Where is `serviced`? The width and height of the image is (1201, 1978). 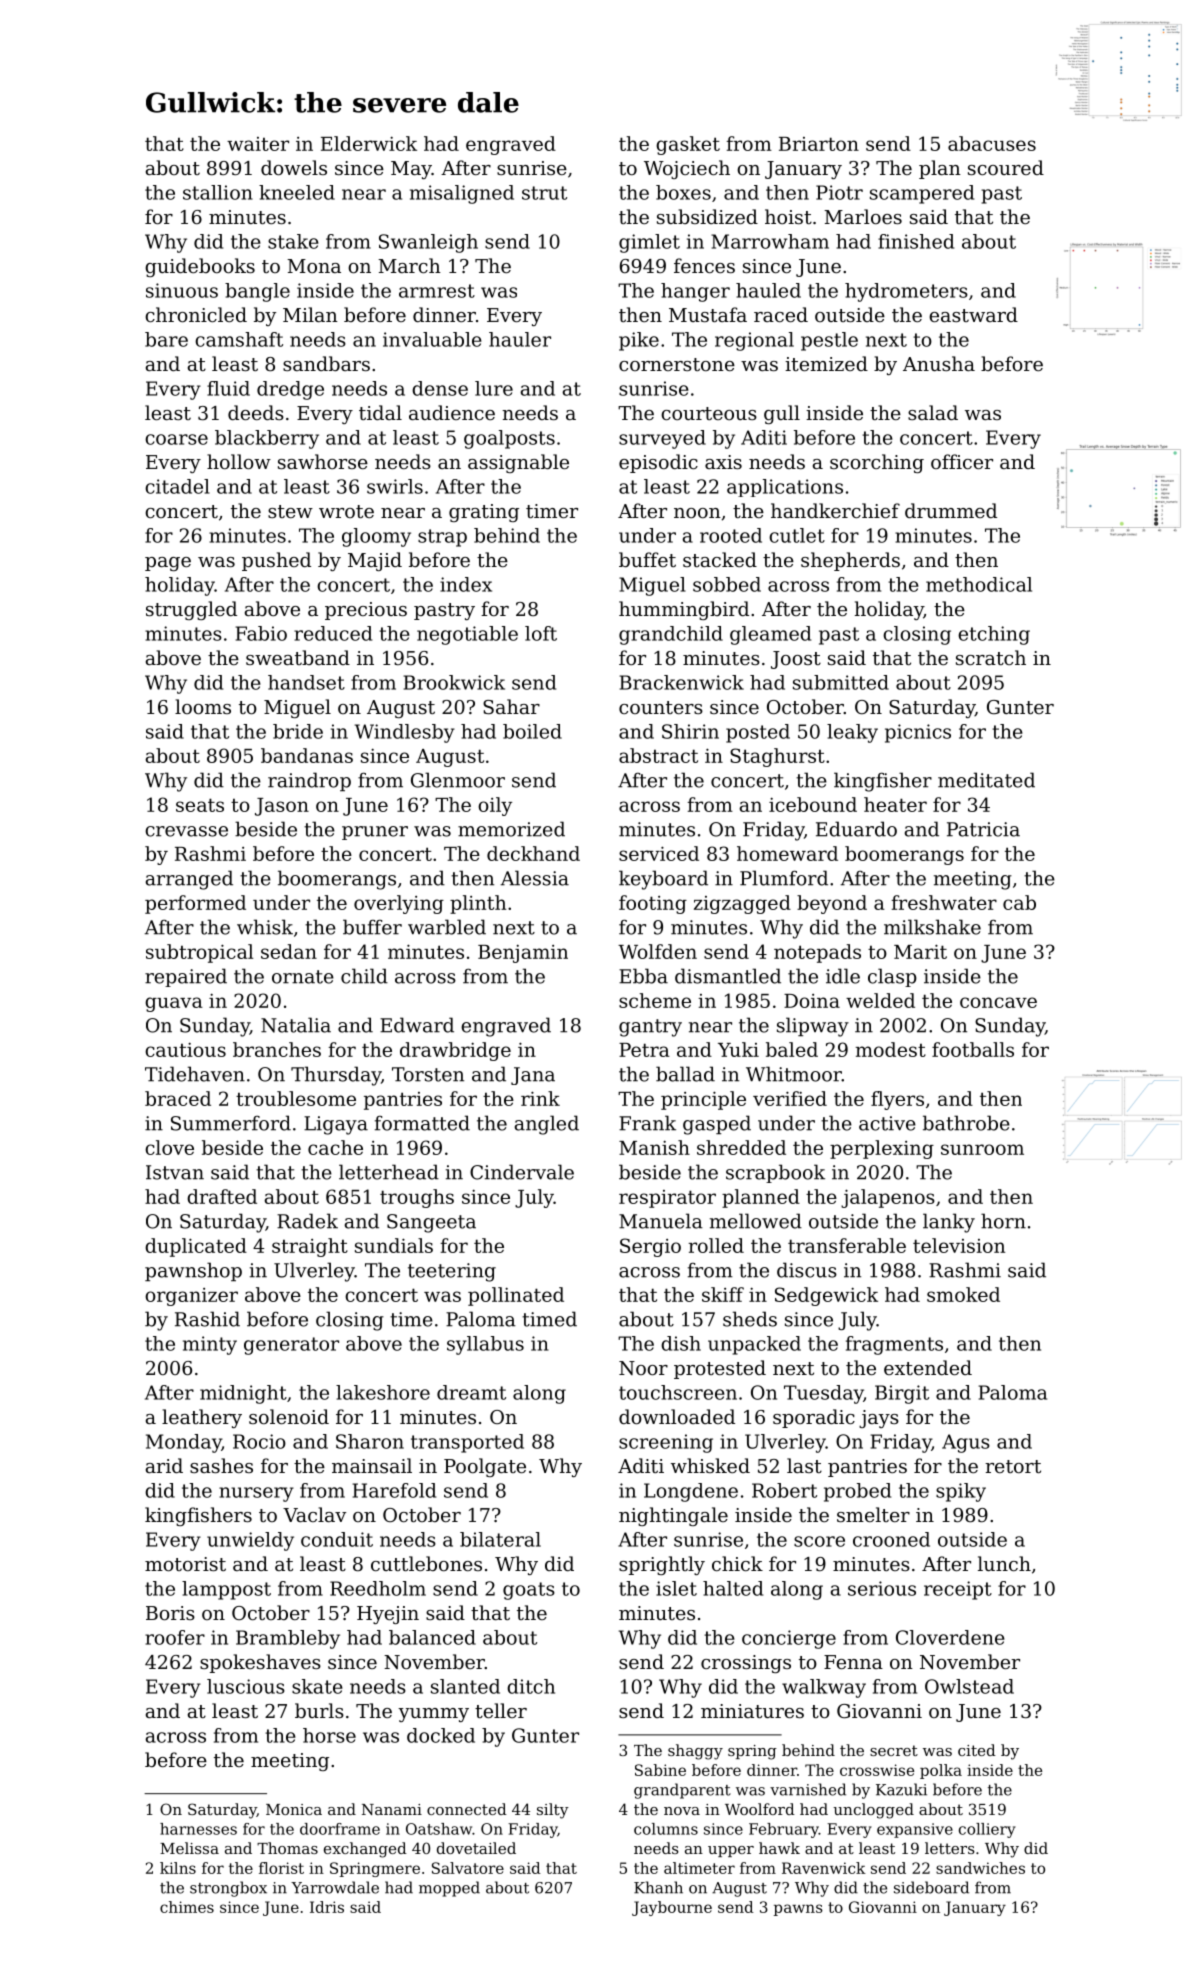 serviced is located at coordinates (659, 853).
